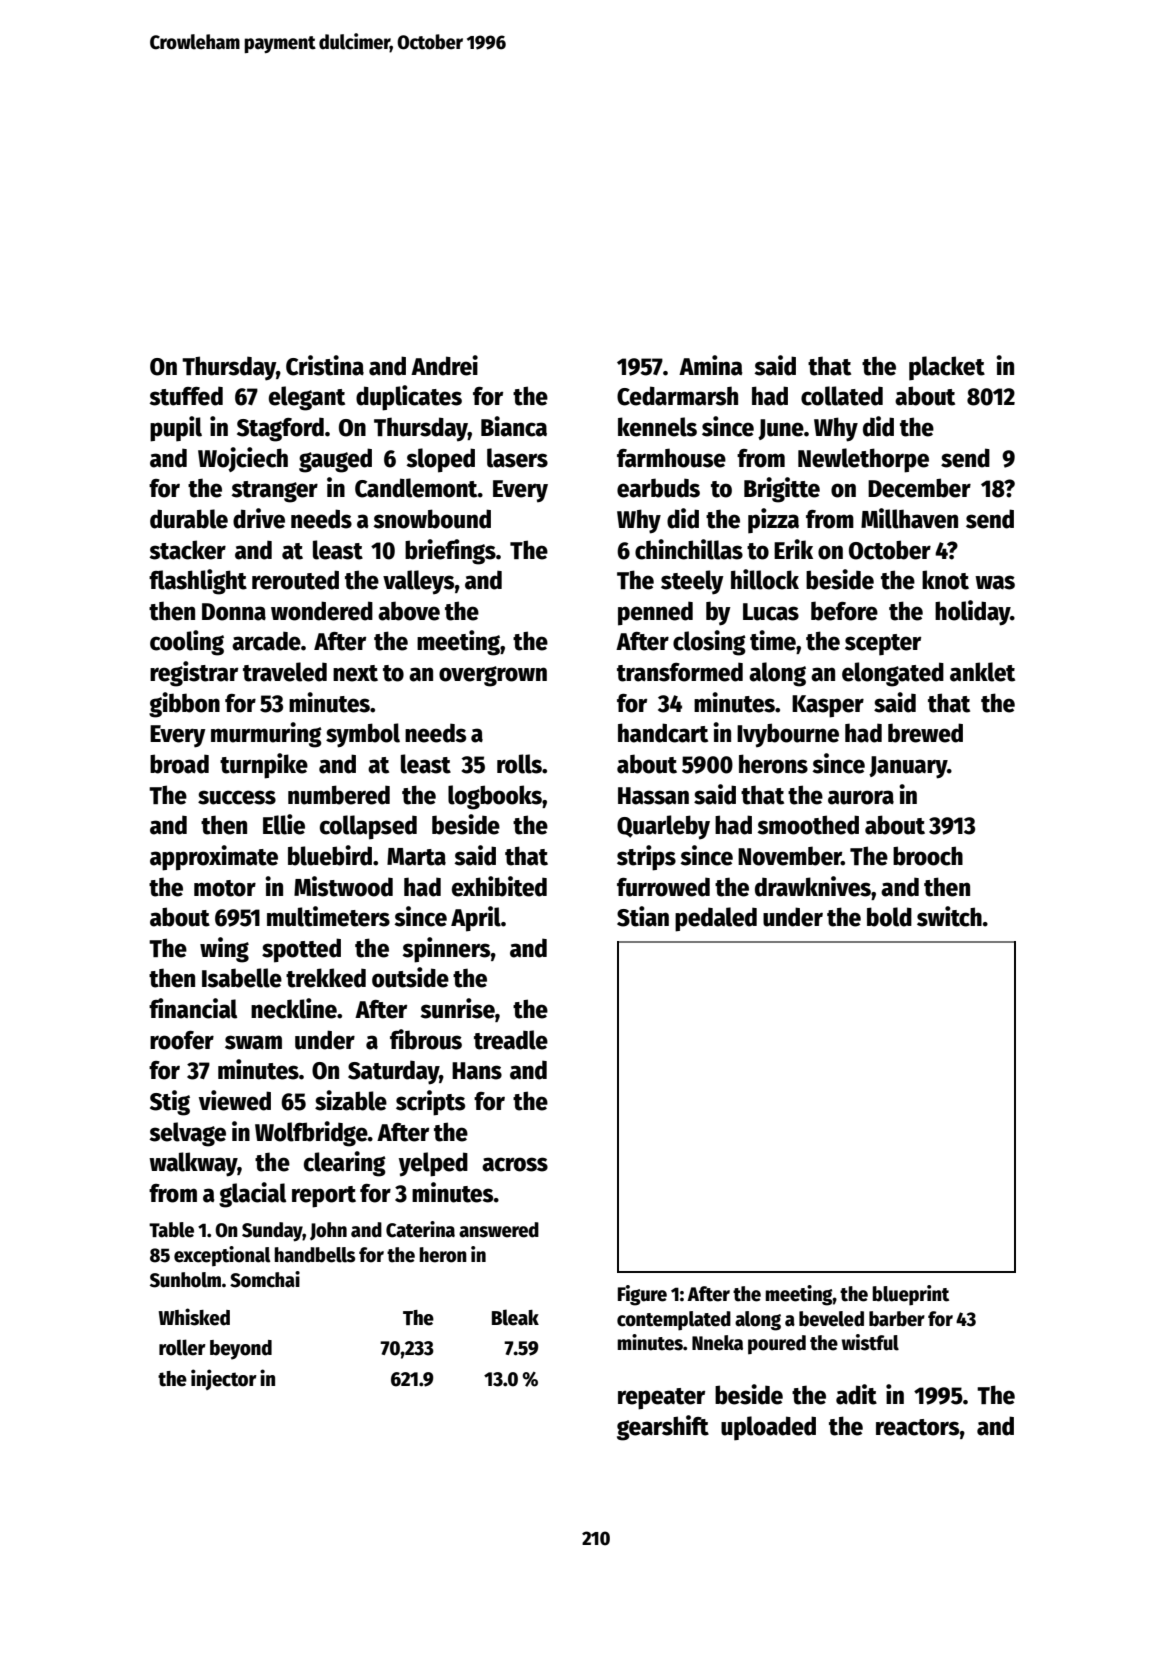 The width and height of the document is (1165, 1654). Describe the element at coordinates (889, 917) in the document. I see `bold` at that location.
